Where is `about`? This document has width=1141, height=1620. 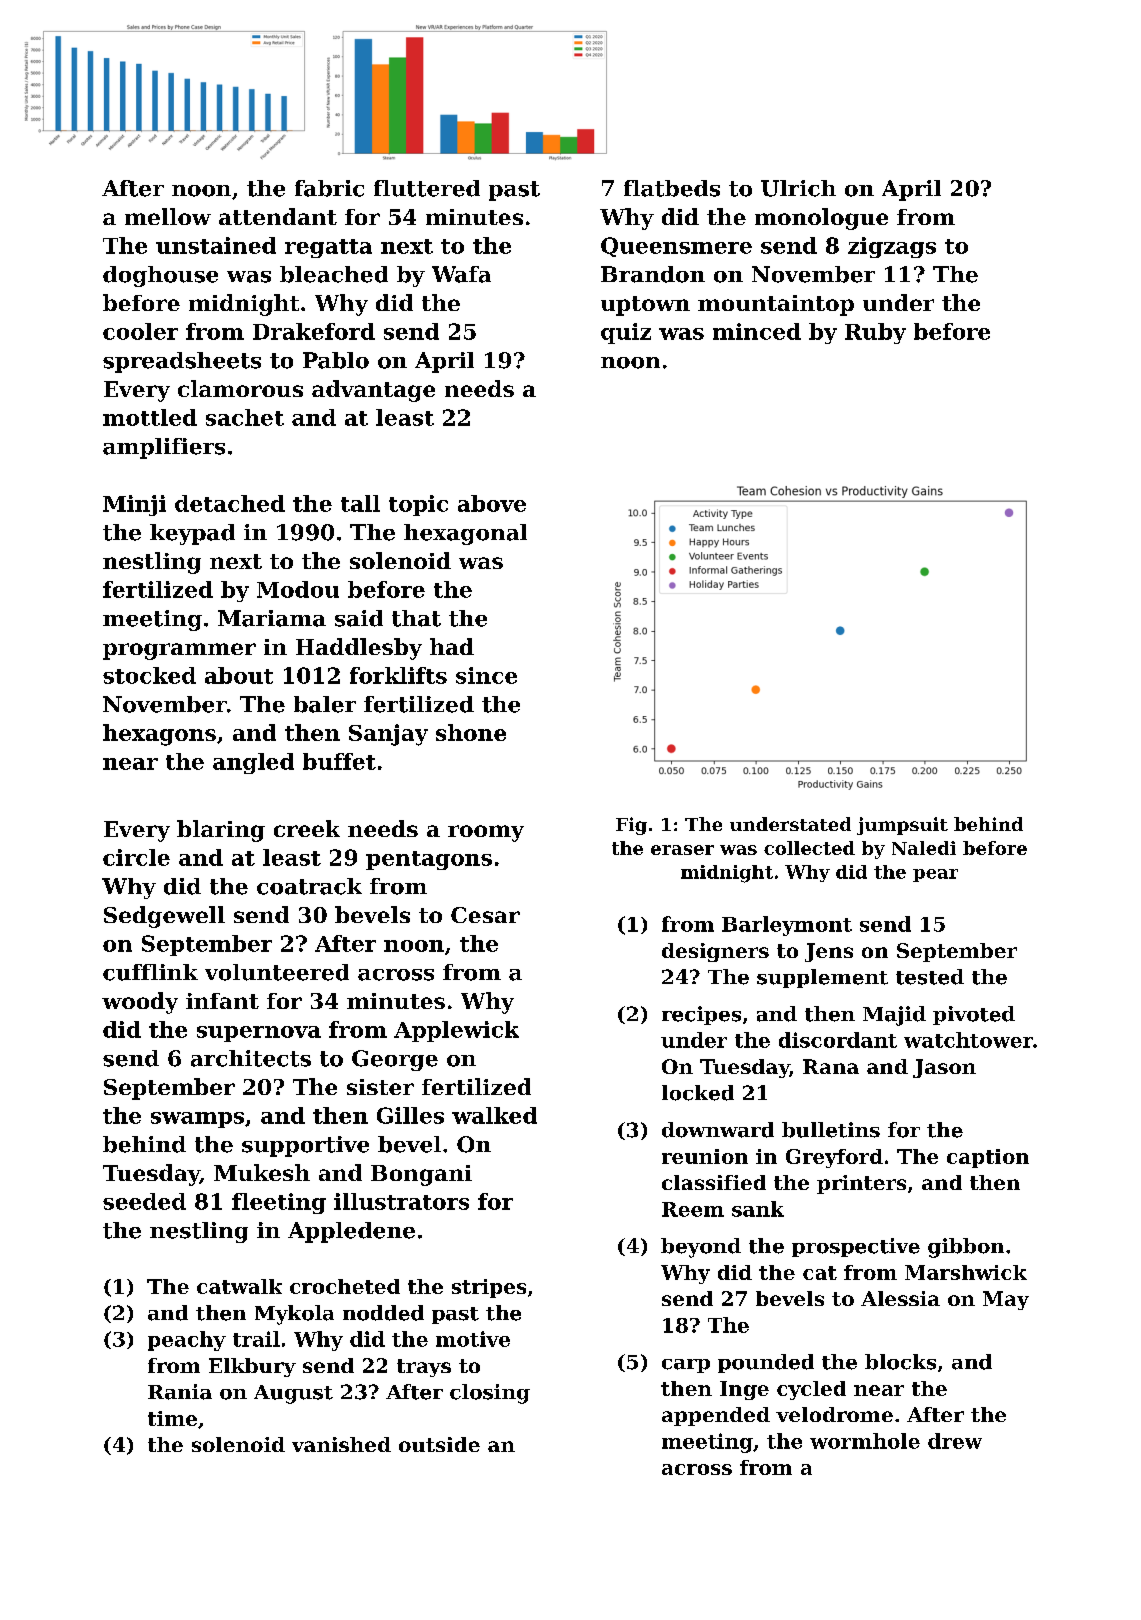 about is located at coordinates (239, 675).
